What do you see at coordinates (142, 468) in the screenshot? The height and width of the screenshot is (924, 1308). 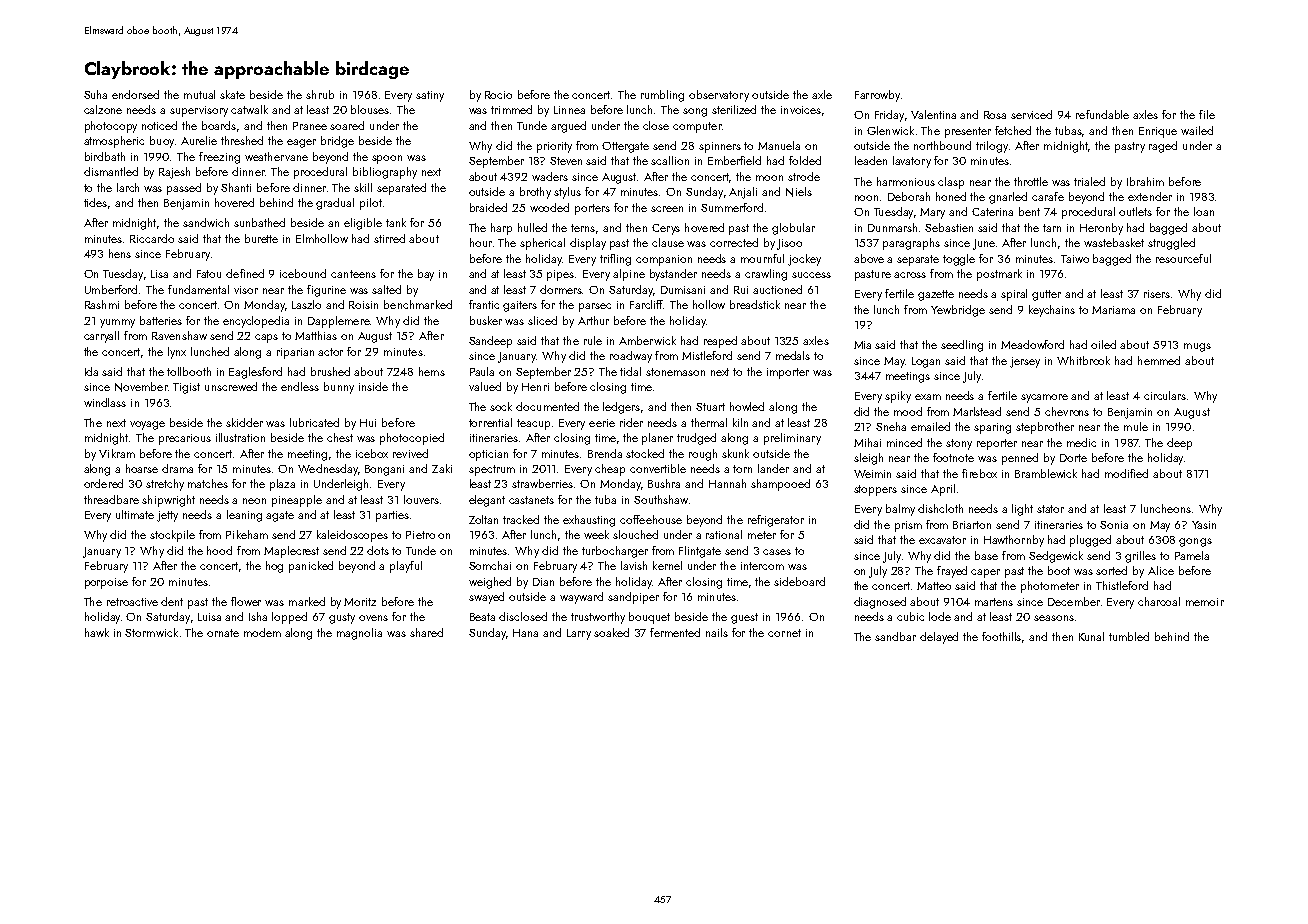 I see `hoarse` at bounding box center [142, 468].
